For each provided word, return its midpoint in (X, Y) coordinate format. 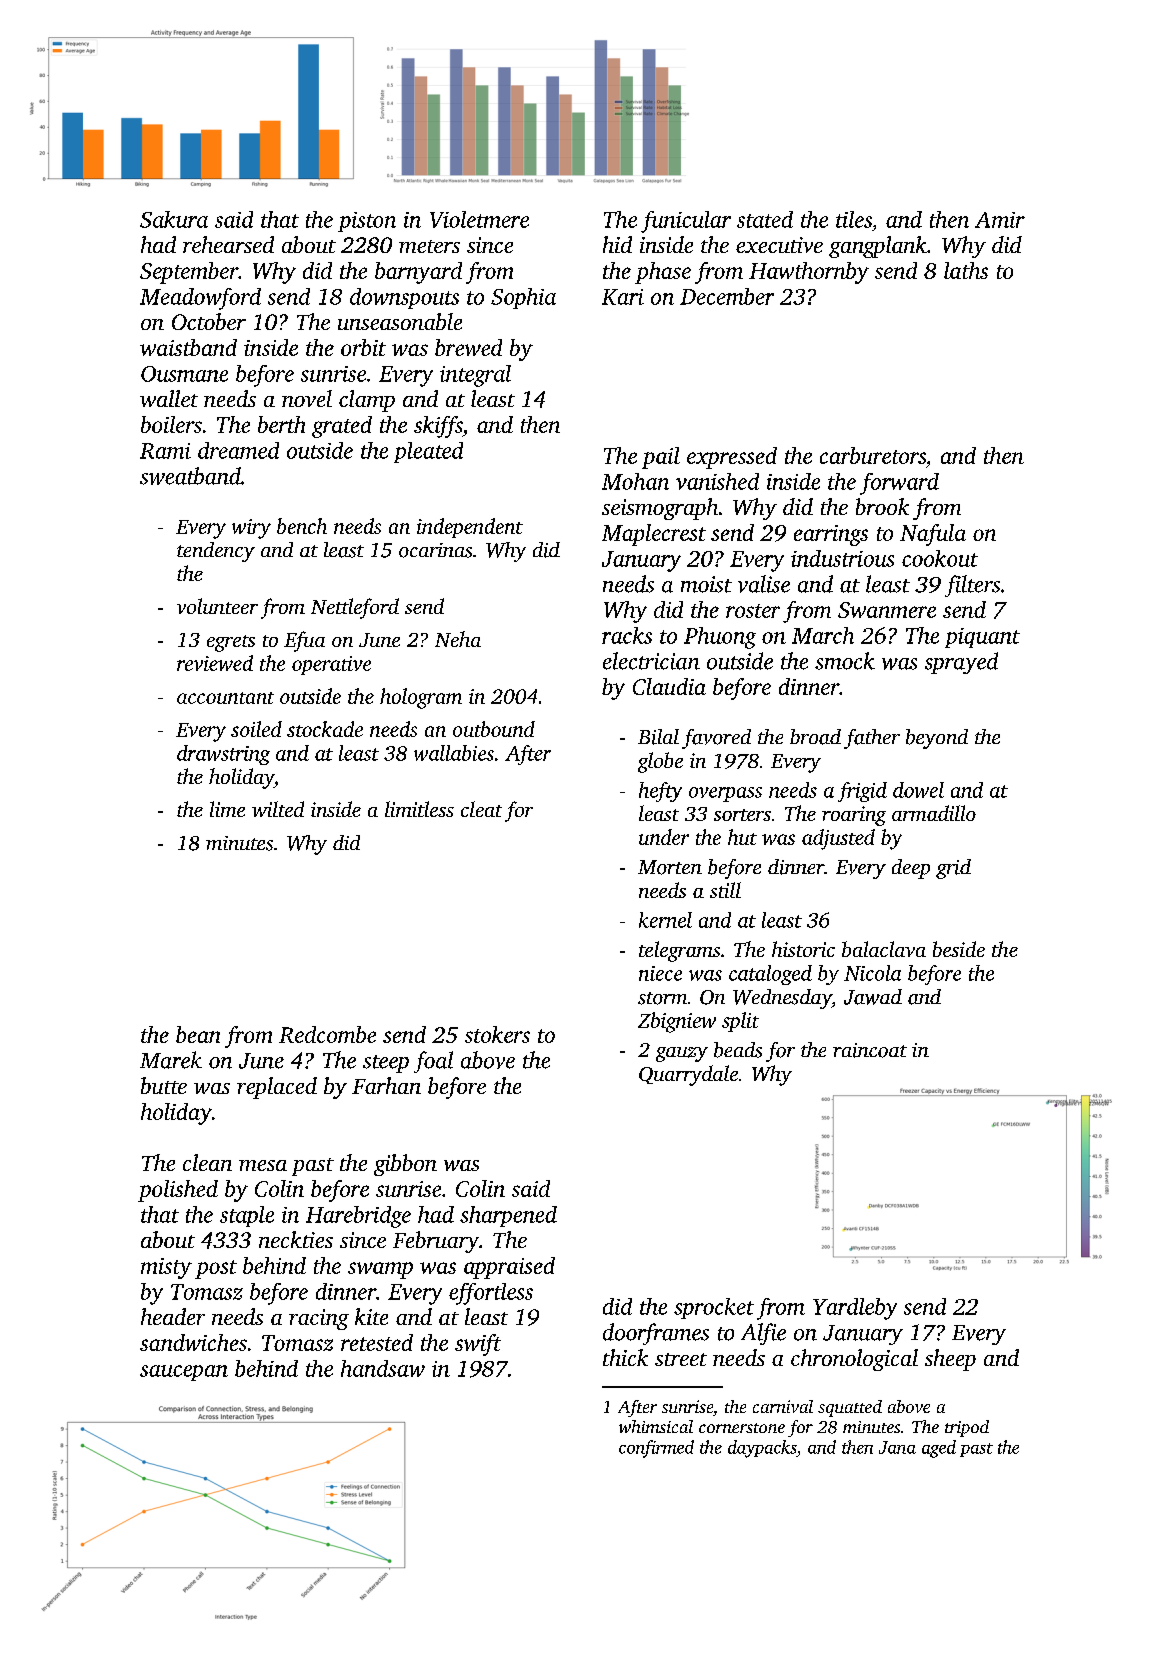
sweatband (190, 476)
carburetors (873, 455)
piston (367, 222)
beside (959, 949)
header (173, 1316)
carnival (783, 1406)
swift (478, 1345)
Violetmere (479, 219)
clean (207, 1162)
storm (662, 998)
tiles (854, 219)
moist (706, 584)
